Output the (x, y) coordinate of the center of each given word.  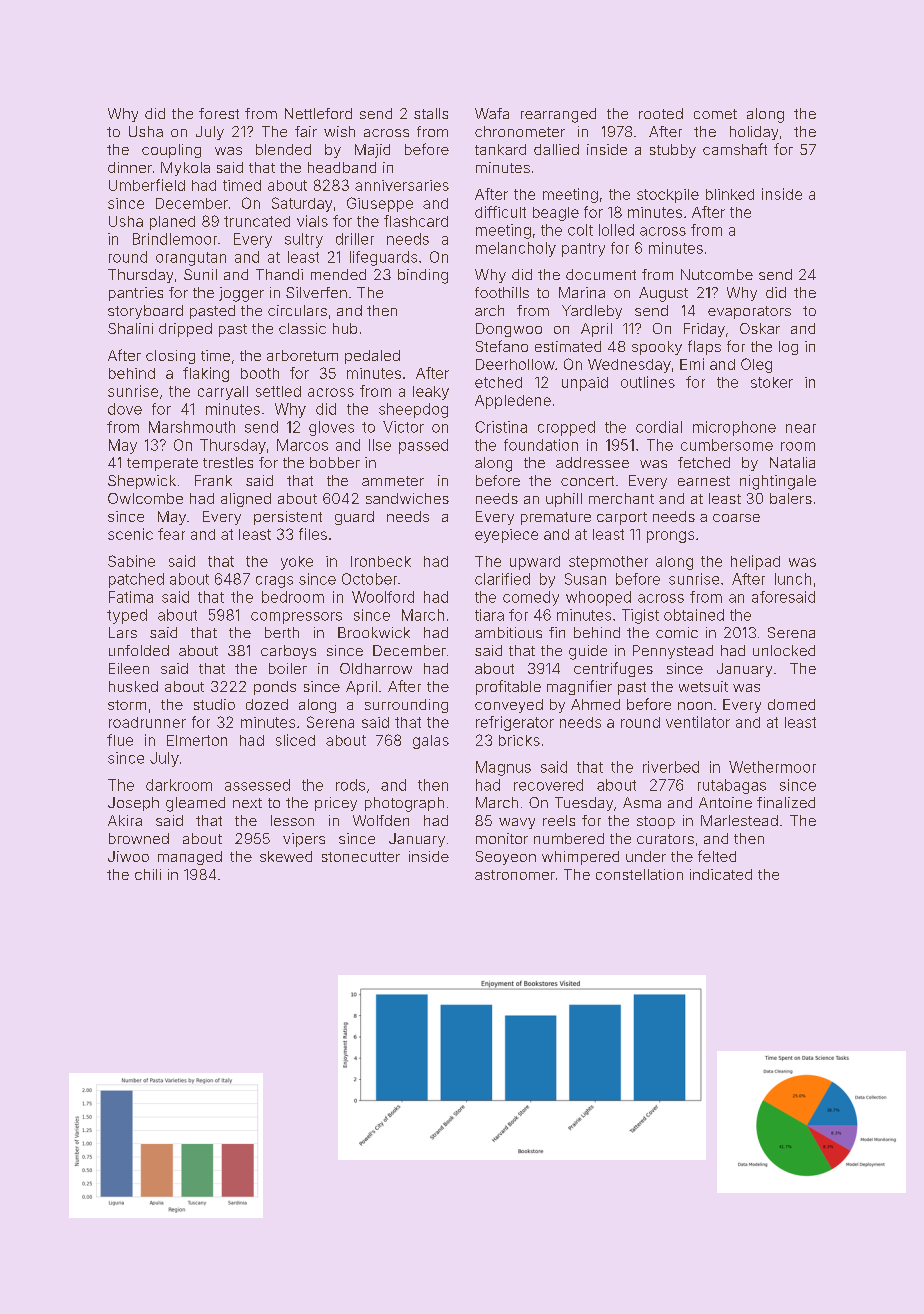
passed (423, 446)
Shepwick (142, 482)
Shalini (130, 328)
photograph (404, 804)
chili (148, 874)
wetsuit (703, 686)
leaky (431, 393)
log (788, 348)
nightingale (778, 482)
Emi (692, 364)
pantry (583, 250)
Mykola (185, 169)
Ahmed (595, 704)
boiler (288, 668)
